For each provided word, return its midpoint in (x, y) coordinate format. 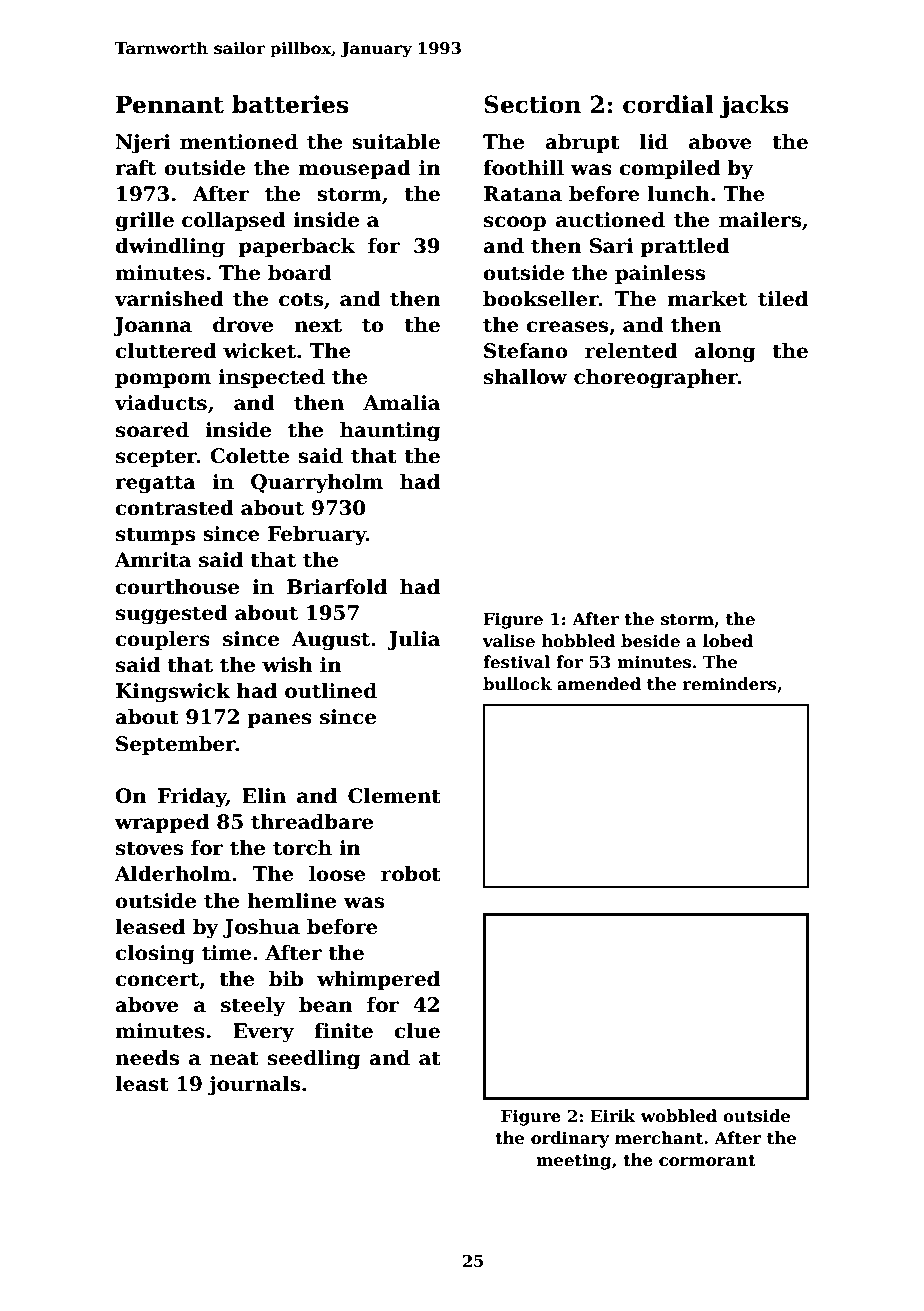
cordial (668, 104)
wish (287, 665)
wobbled (679, 1116)
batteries (290, 104)
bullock (517, 684)
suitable (396, 142)
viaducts (160, 403)
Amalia (401, 403)
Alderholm (172, 874)
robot (411, 874)
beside (650, 641)
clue (417, 1031)
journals (254, 1086)
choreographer (656, 379)
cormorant (707, 1161)
